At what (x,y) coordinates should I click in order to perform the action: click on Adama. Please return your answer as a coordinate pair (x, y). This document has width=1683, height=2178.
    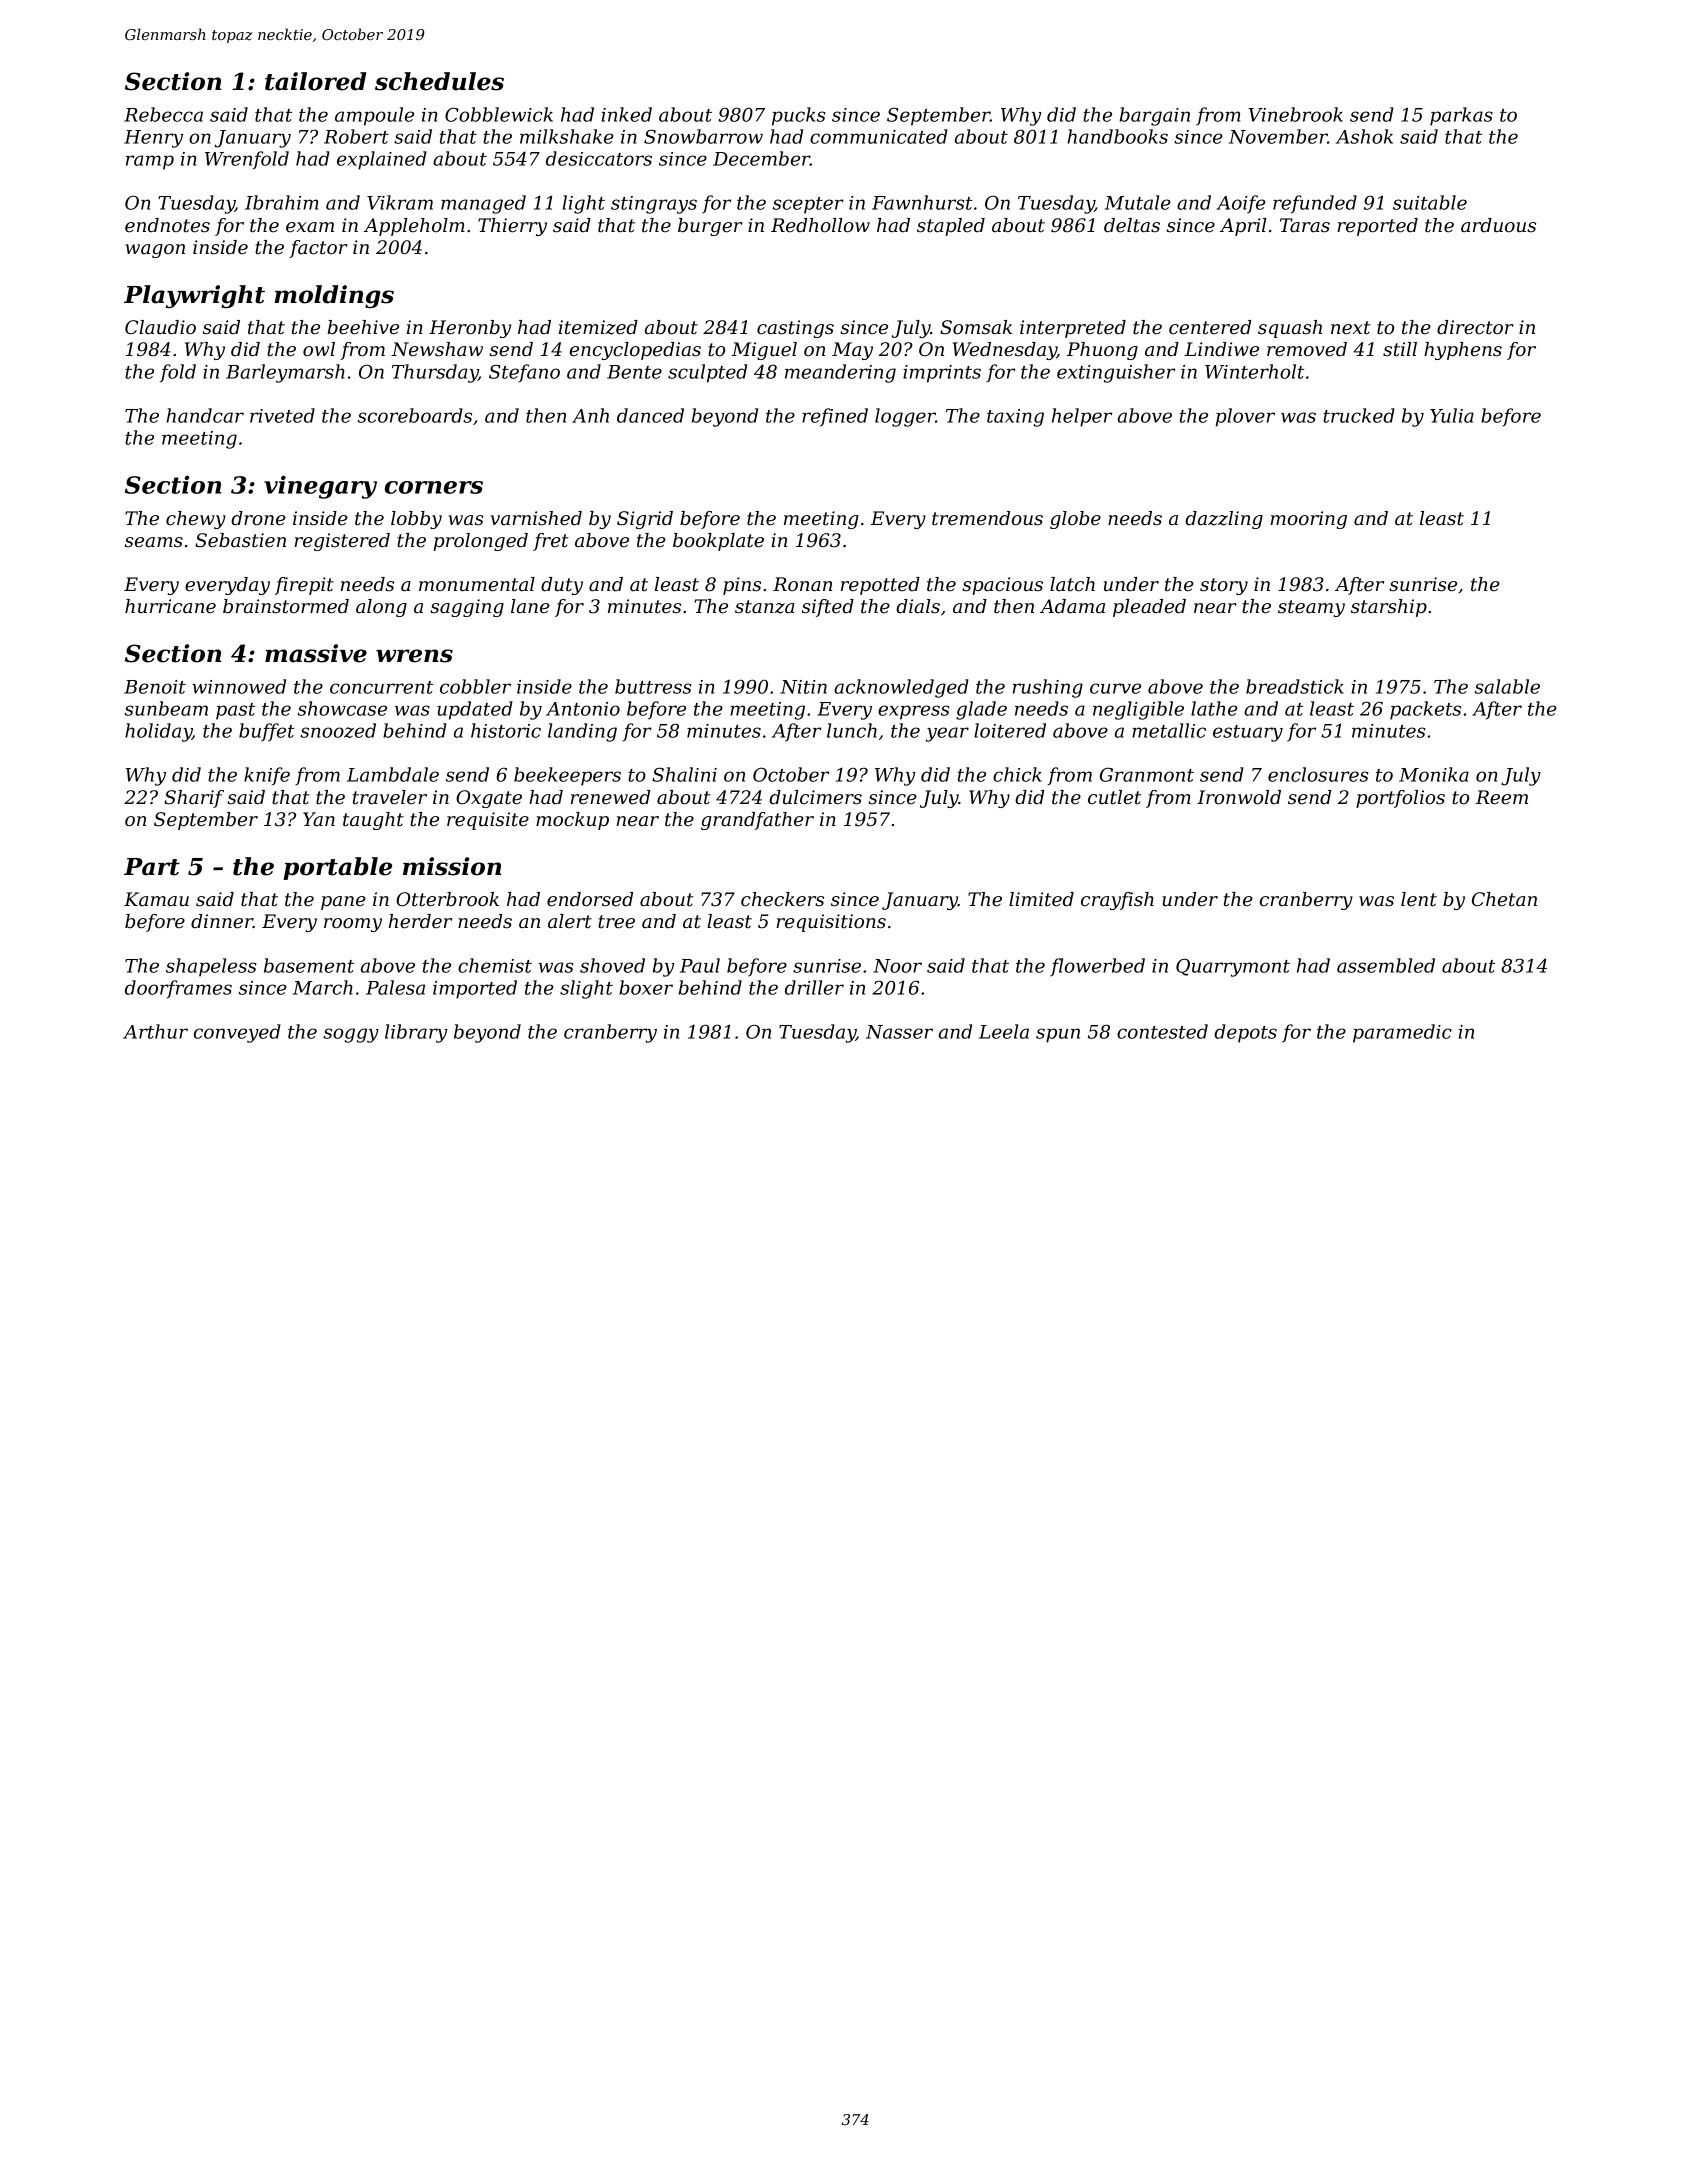
    Looking at the image, I should click on (1072, 606).
